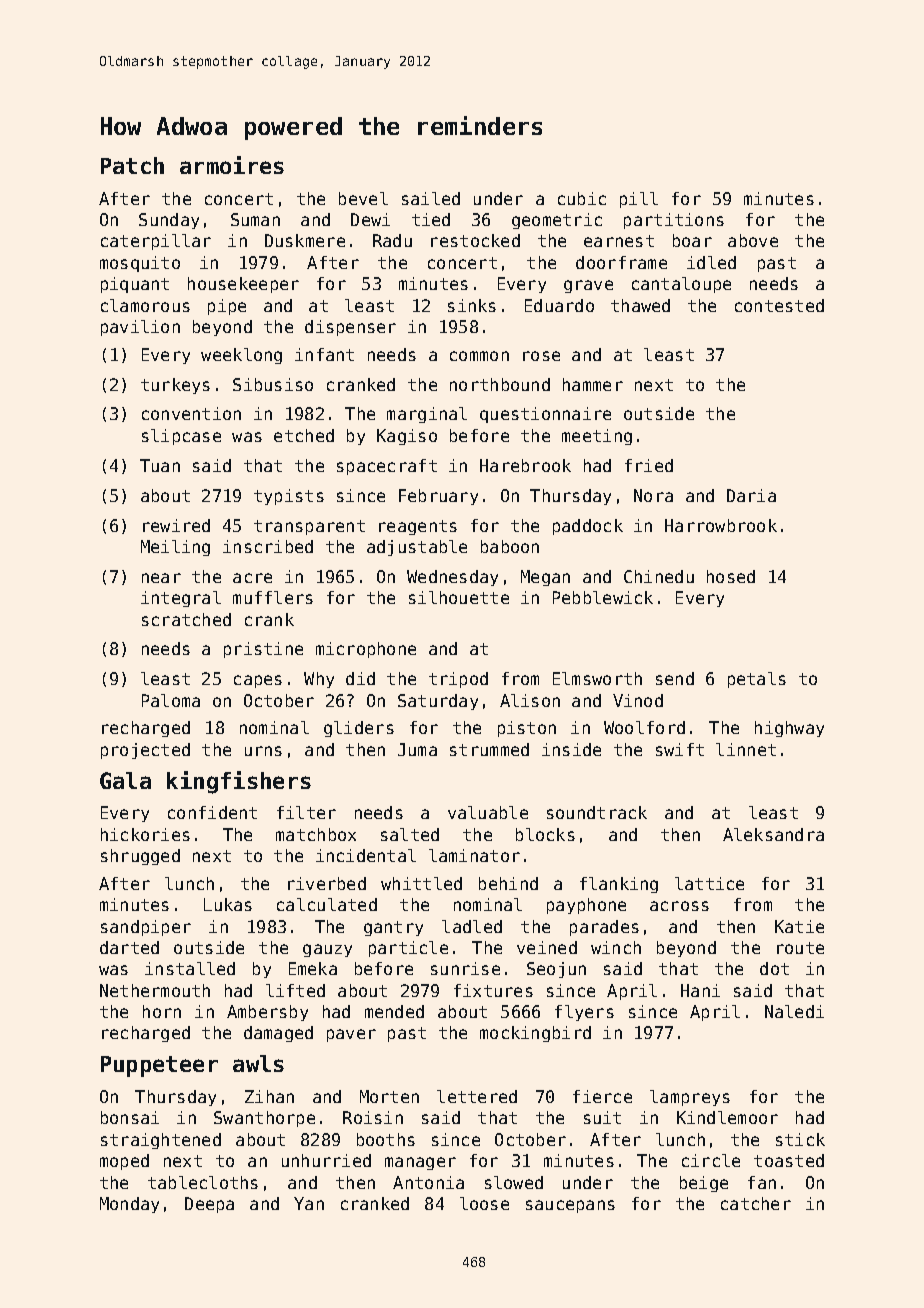  Describe the element at coordinates (431, 198) in the screenshot. I see `sailed` at that location.
